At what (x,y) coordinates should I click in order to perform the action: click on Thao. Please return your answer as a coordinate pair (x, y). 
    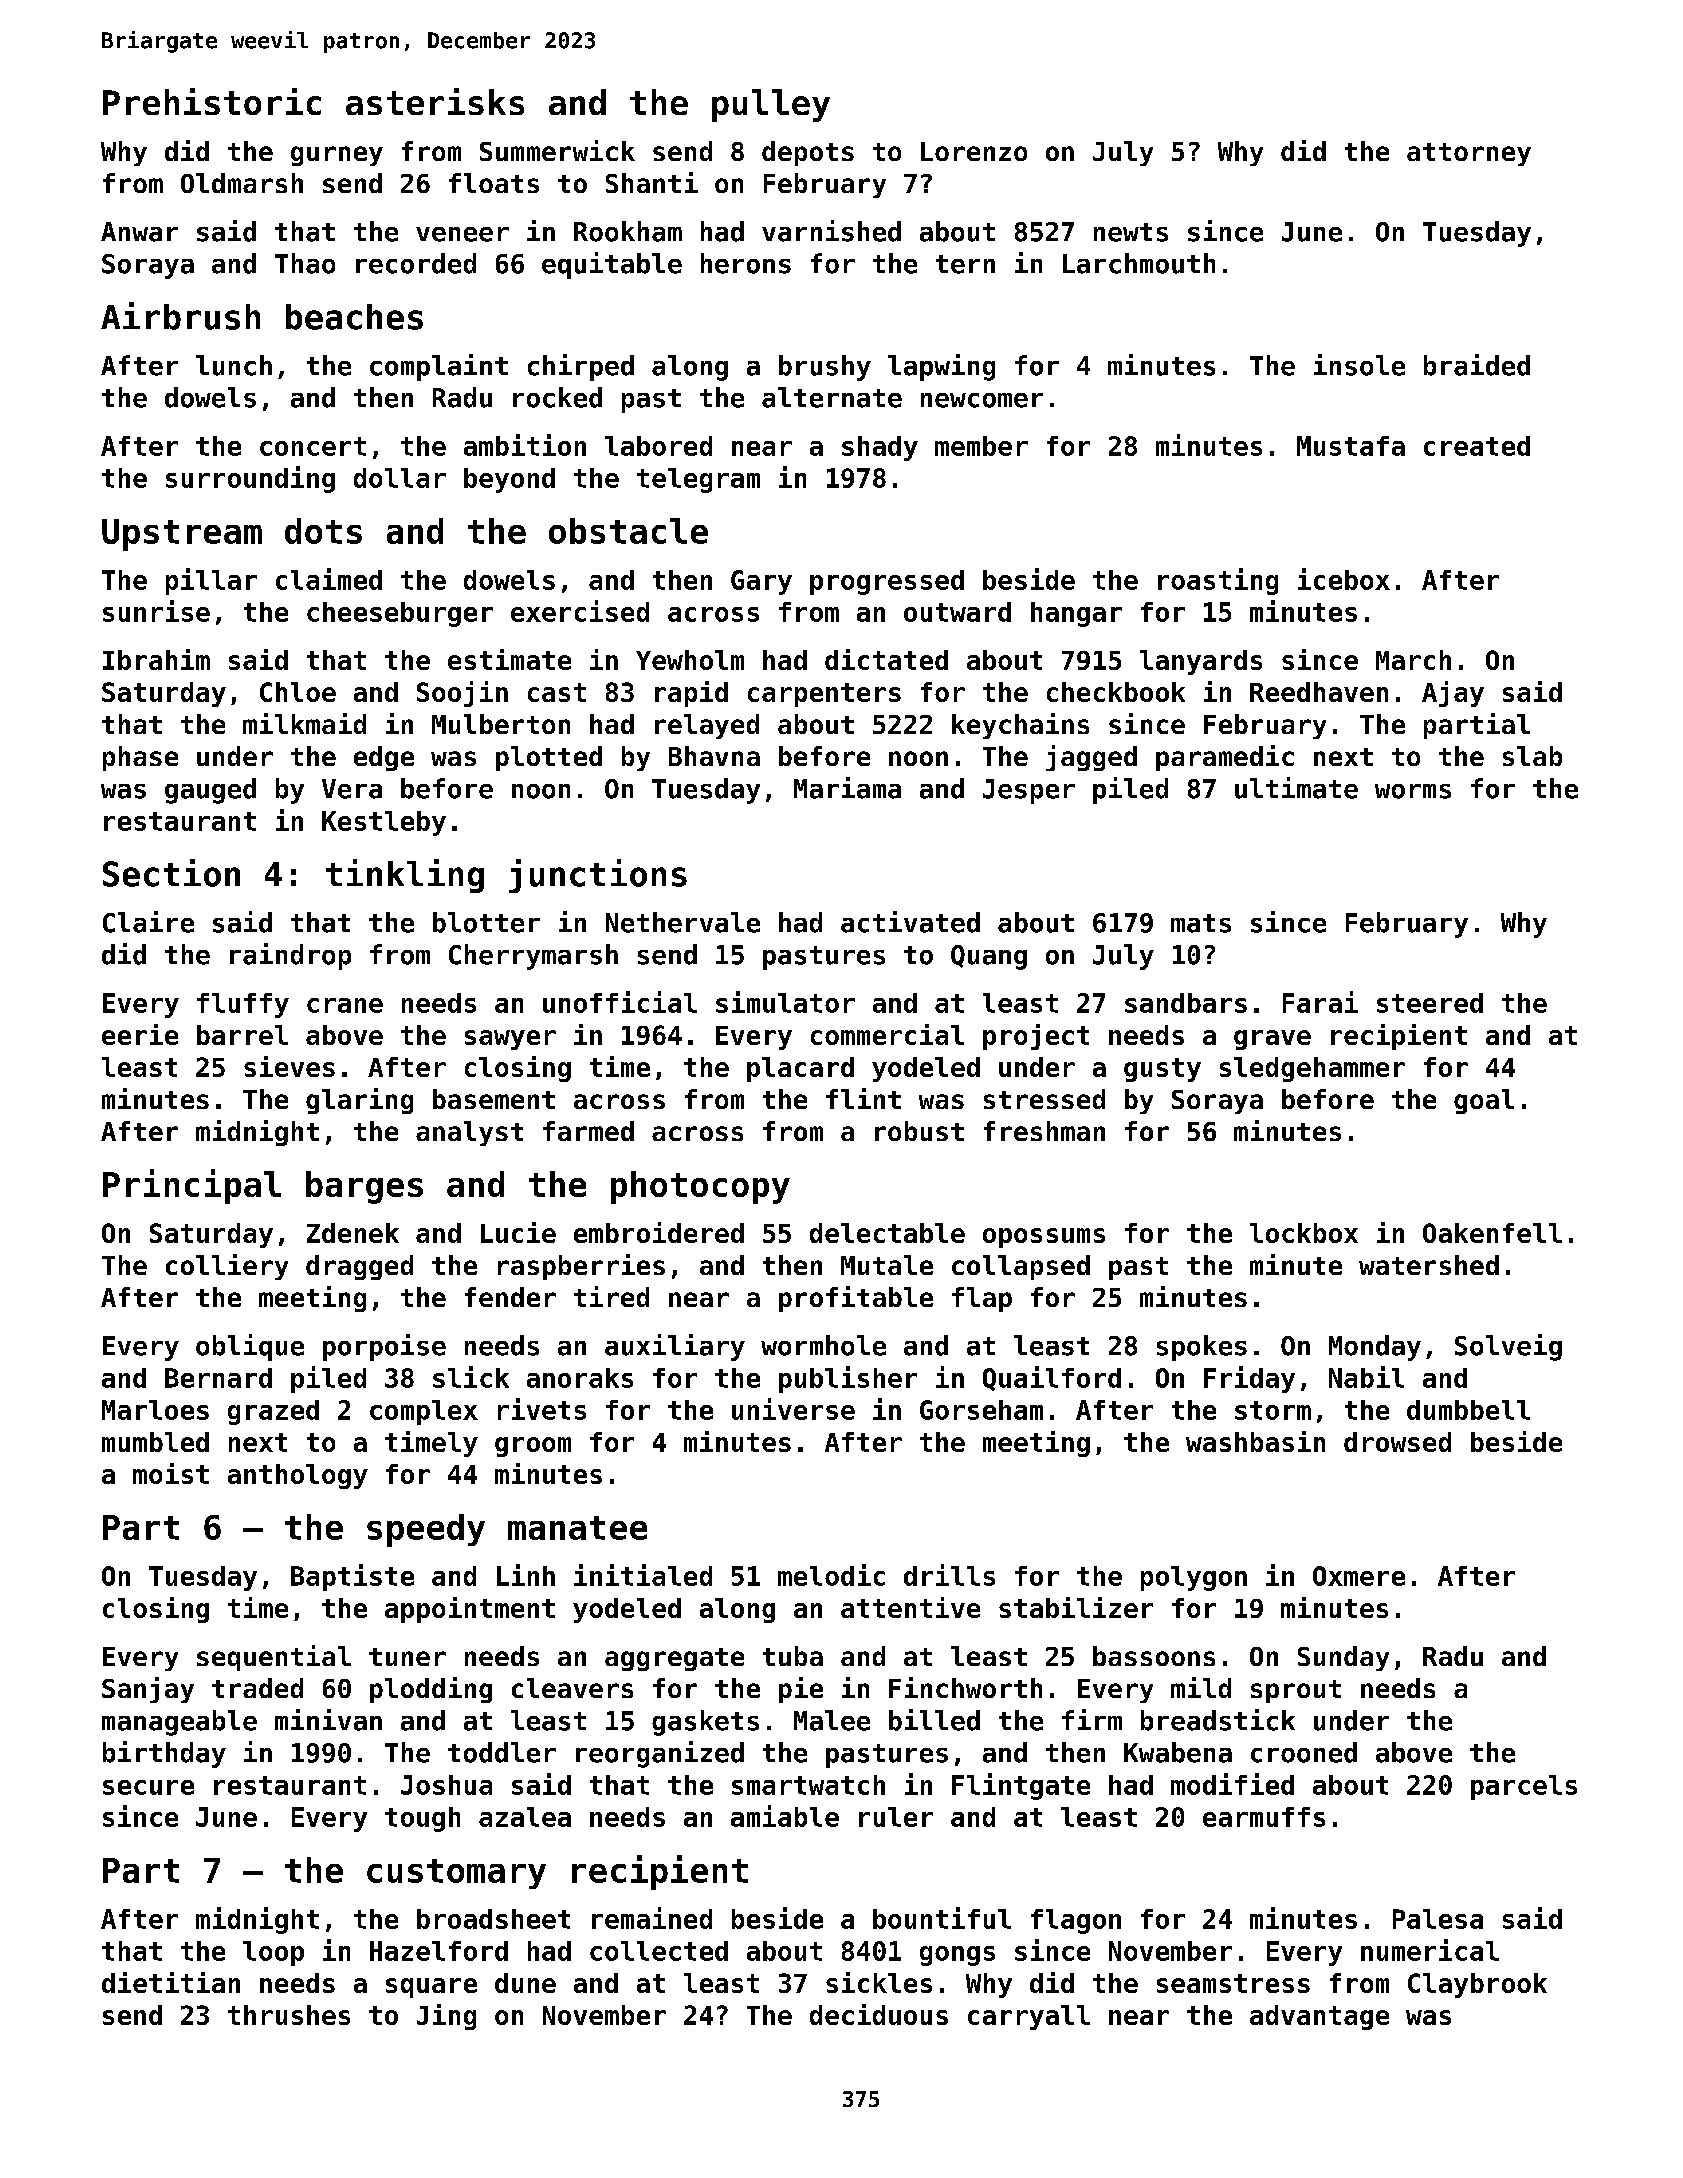
    Looking at the image, I should click on (305, 263).
